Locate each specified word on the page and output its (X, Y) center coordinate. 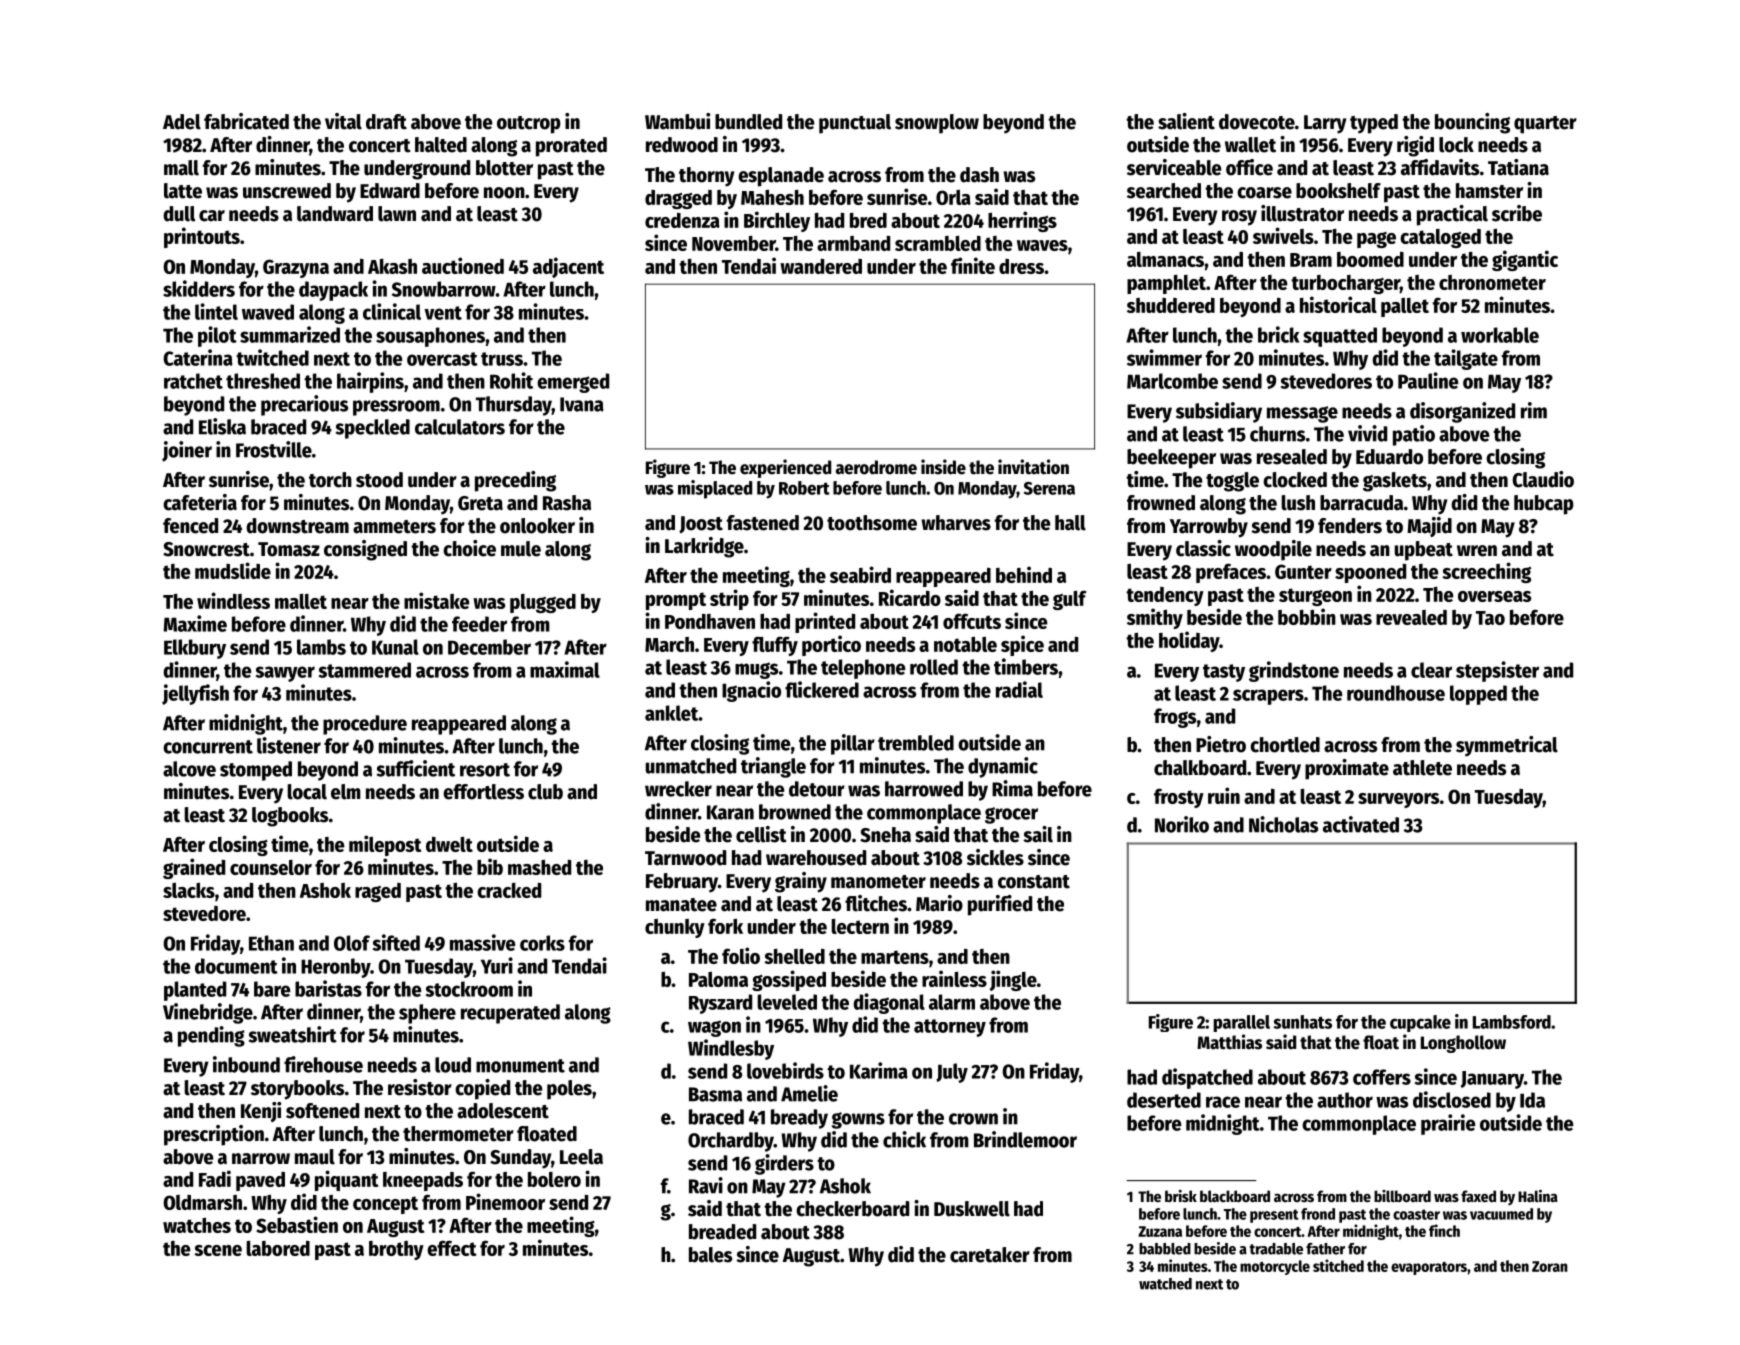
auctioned (463, 265)
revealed (1411, 617)
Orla (953, 197)
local (307, 792)
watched (1165, 1284)
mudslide (233, 570)
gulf (1070, 600)
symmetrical (1507, 746)
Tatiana (1518, 167)
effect (451, 1248)
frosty (1179, 798)
